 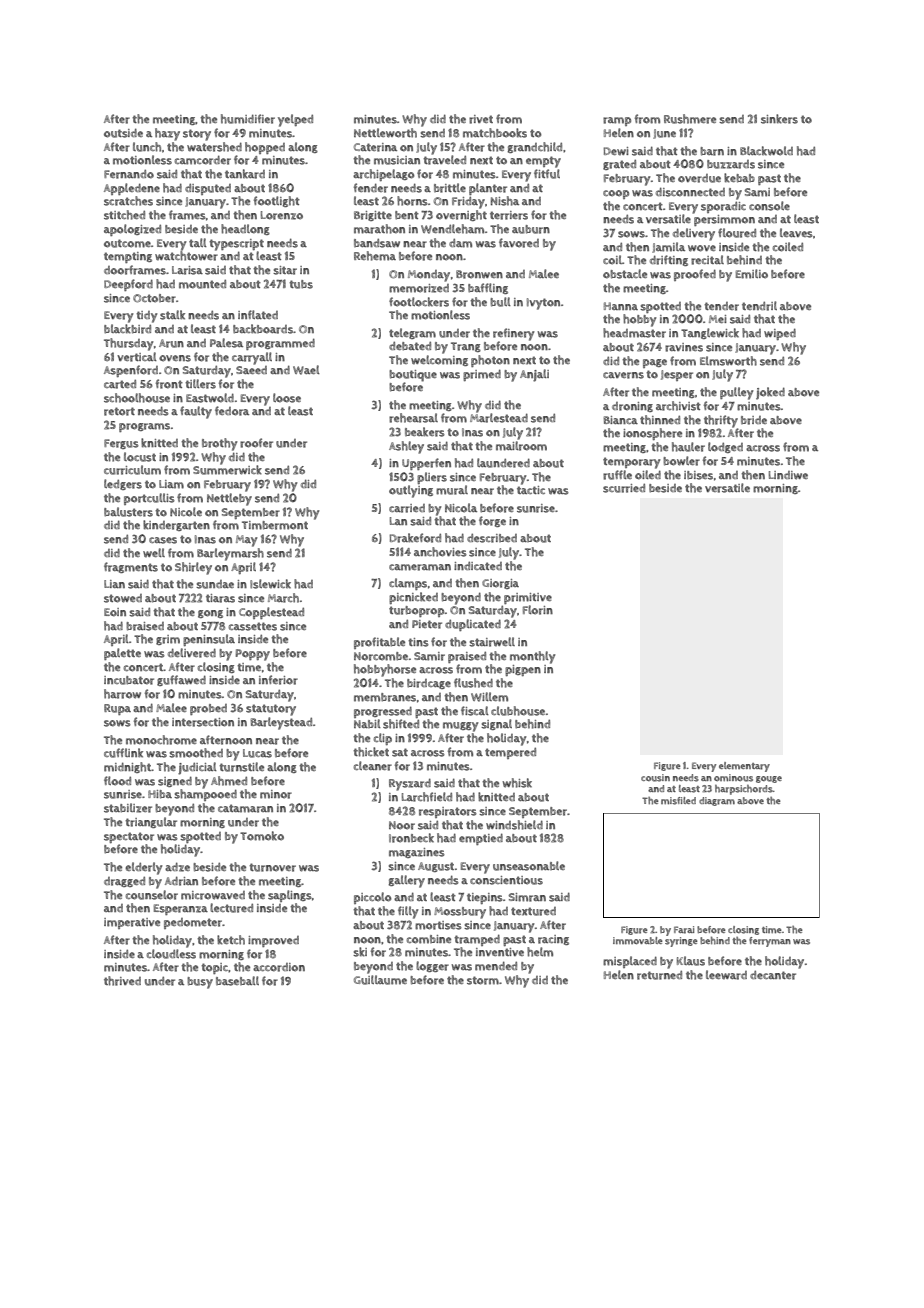 What do you see at coordinates (529, 866) in the page?
I see `unseasonable` at bounding box center [529, 866].
